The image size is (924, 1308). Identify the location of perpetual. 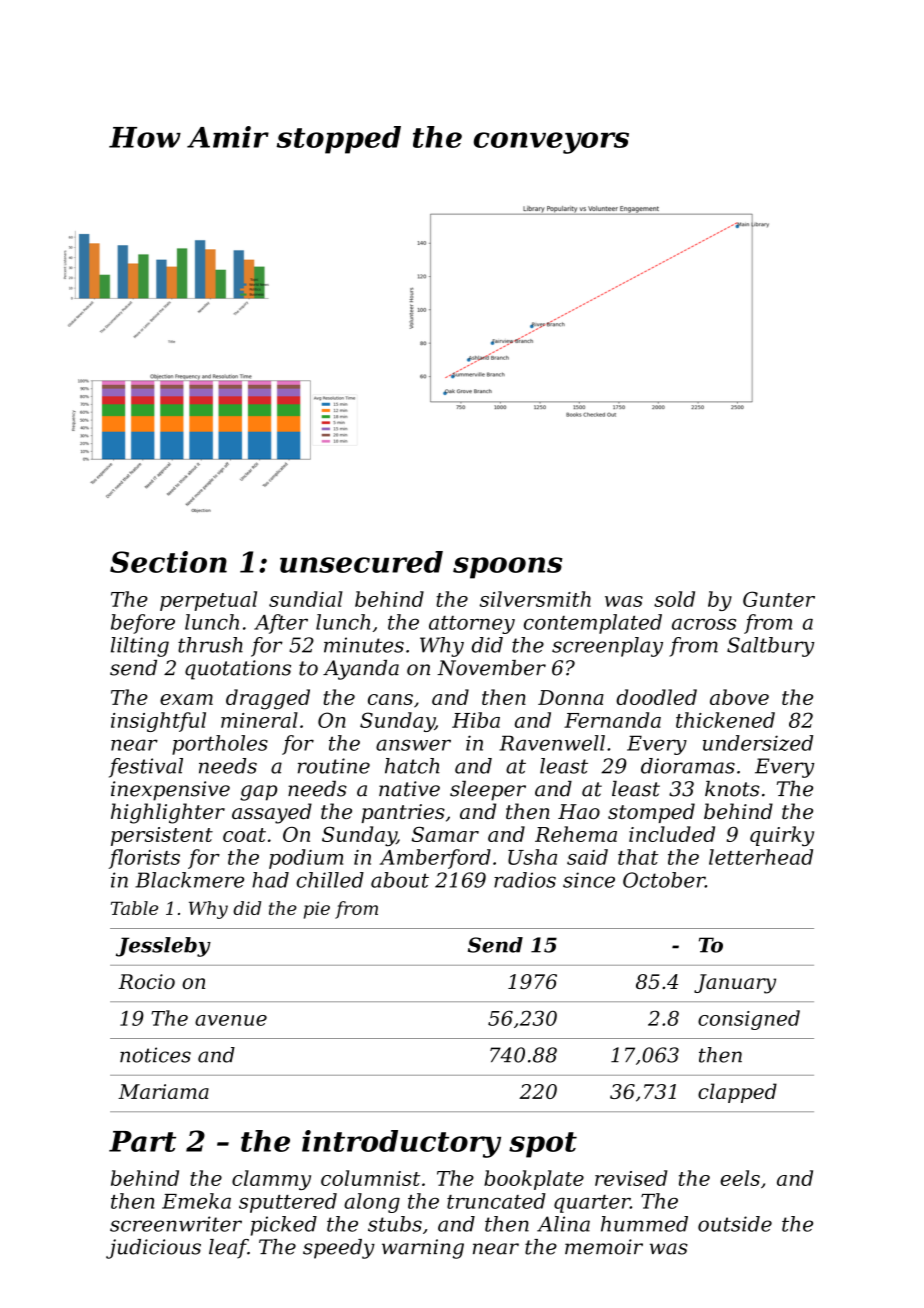
(208, 601).
